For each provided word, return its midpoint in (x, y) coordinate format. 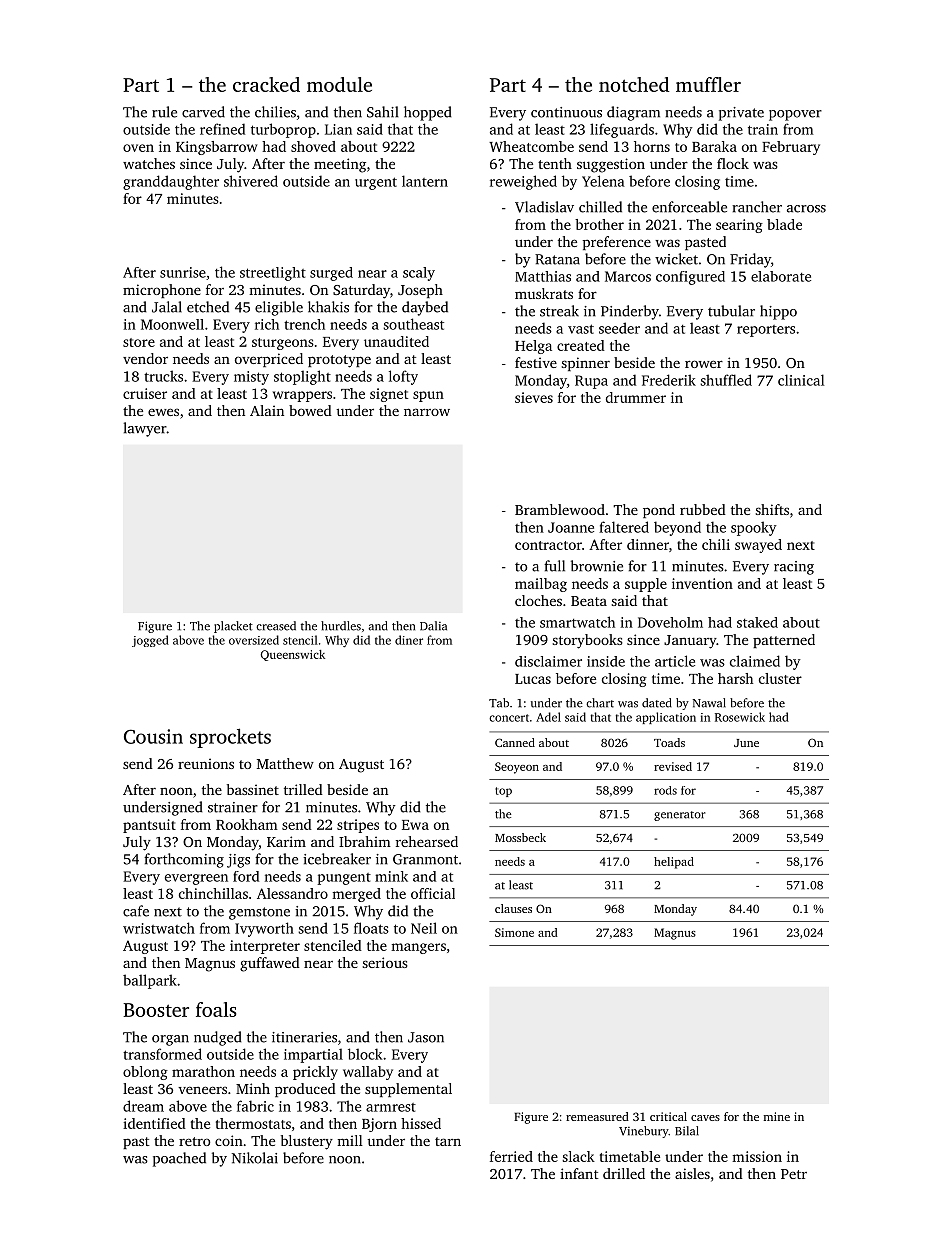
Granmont (425, 859)
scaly (419, 274)
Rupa (591, 382)
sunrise (183, 272)
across (806, 209)
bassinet (253, 789)
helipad (674, 863)
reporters (766, 331)
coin (229, 1140)
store (139, 342)
